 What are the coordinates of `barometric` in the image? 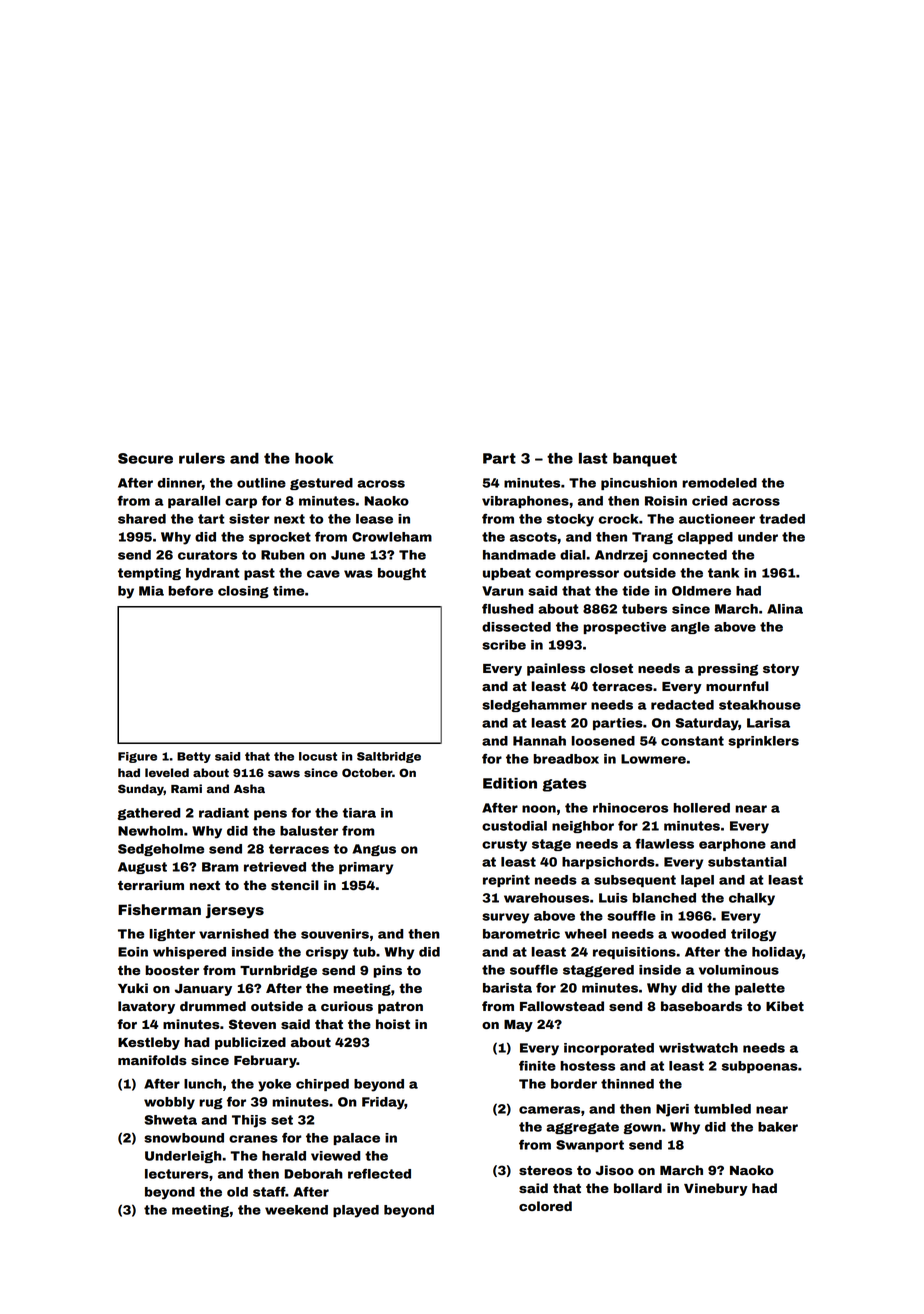 It's located at (521, 934).
